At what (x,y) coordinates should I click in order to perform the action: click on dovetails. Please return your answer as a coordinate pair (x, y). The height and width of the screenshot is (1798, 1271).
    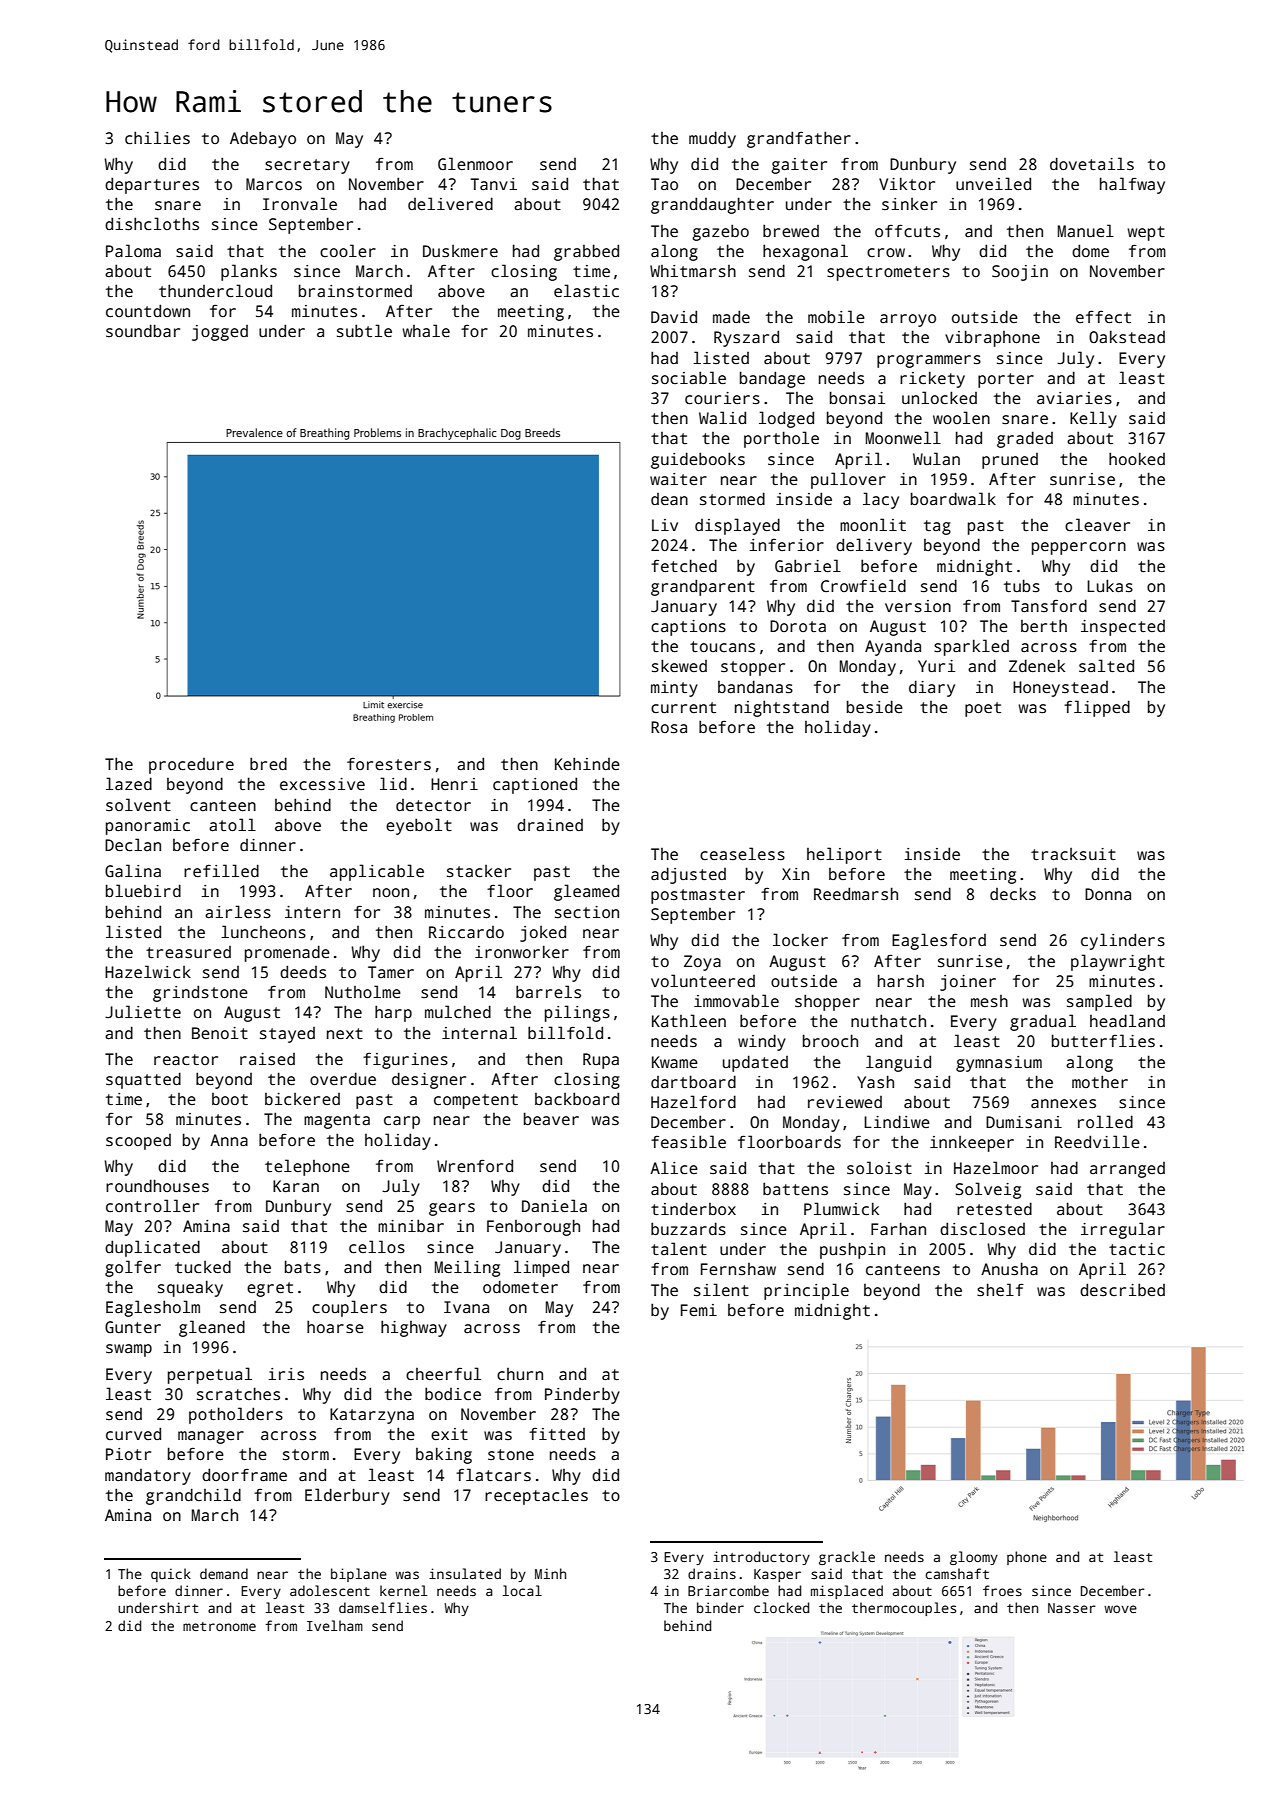
    Looking at the image, I should click on (1092, 164).
